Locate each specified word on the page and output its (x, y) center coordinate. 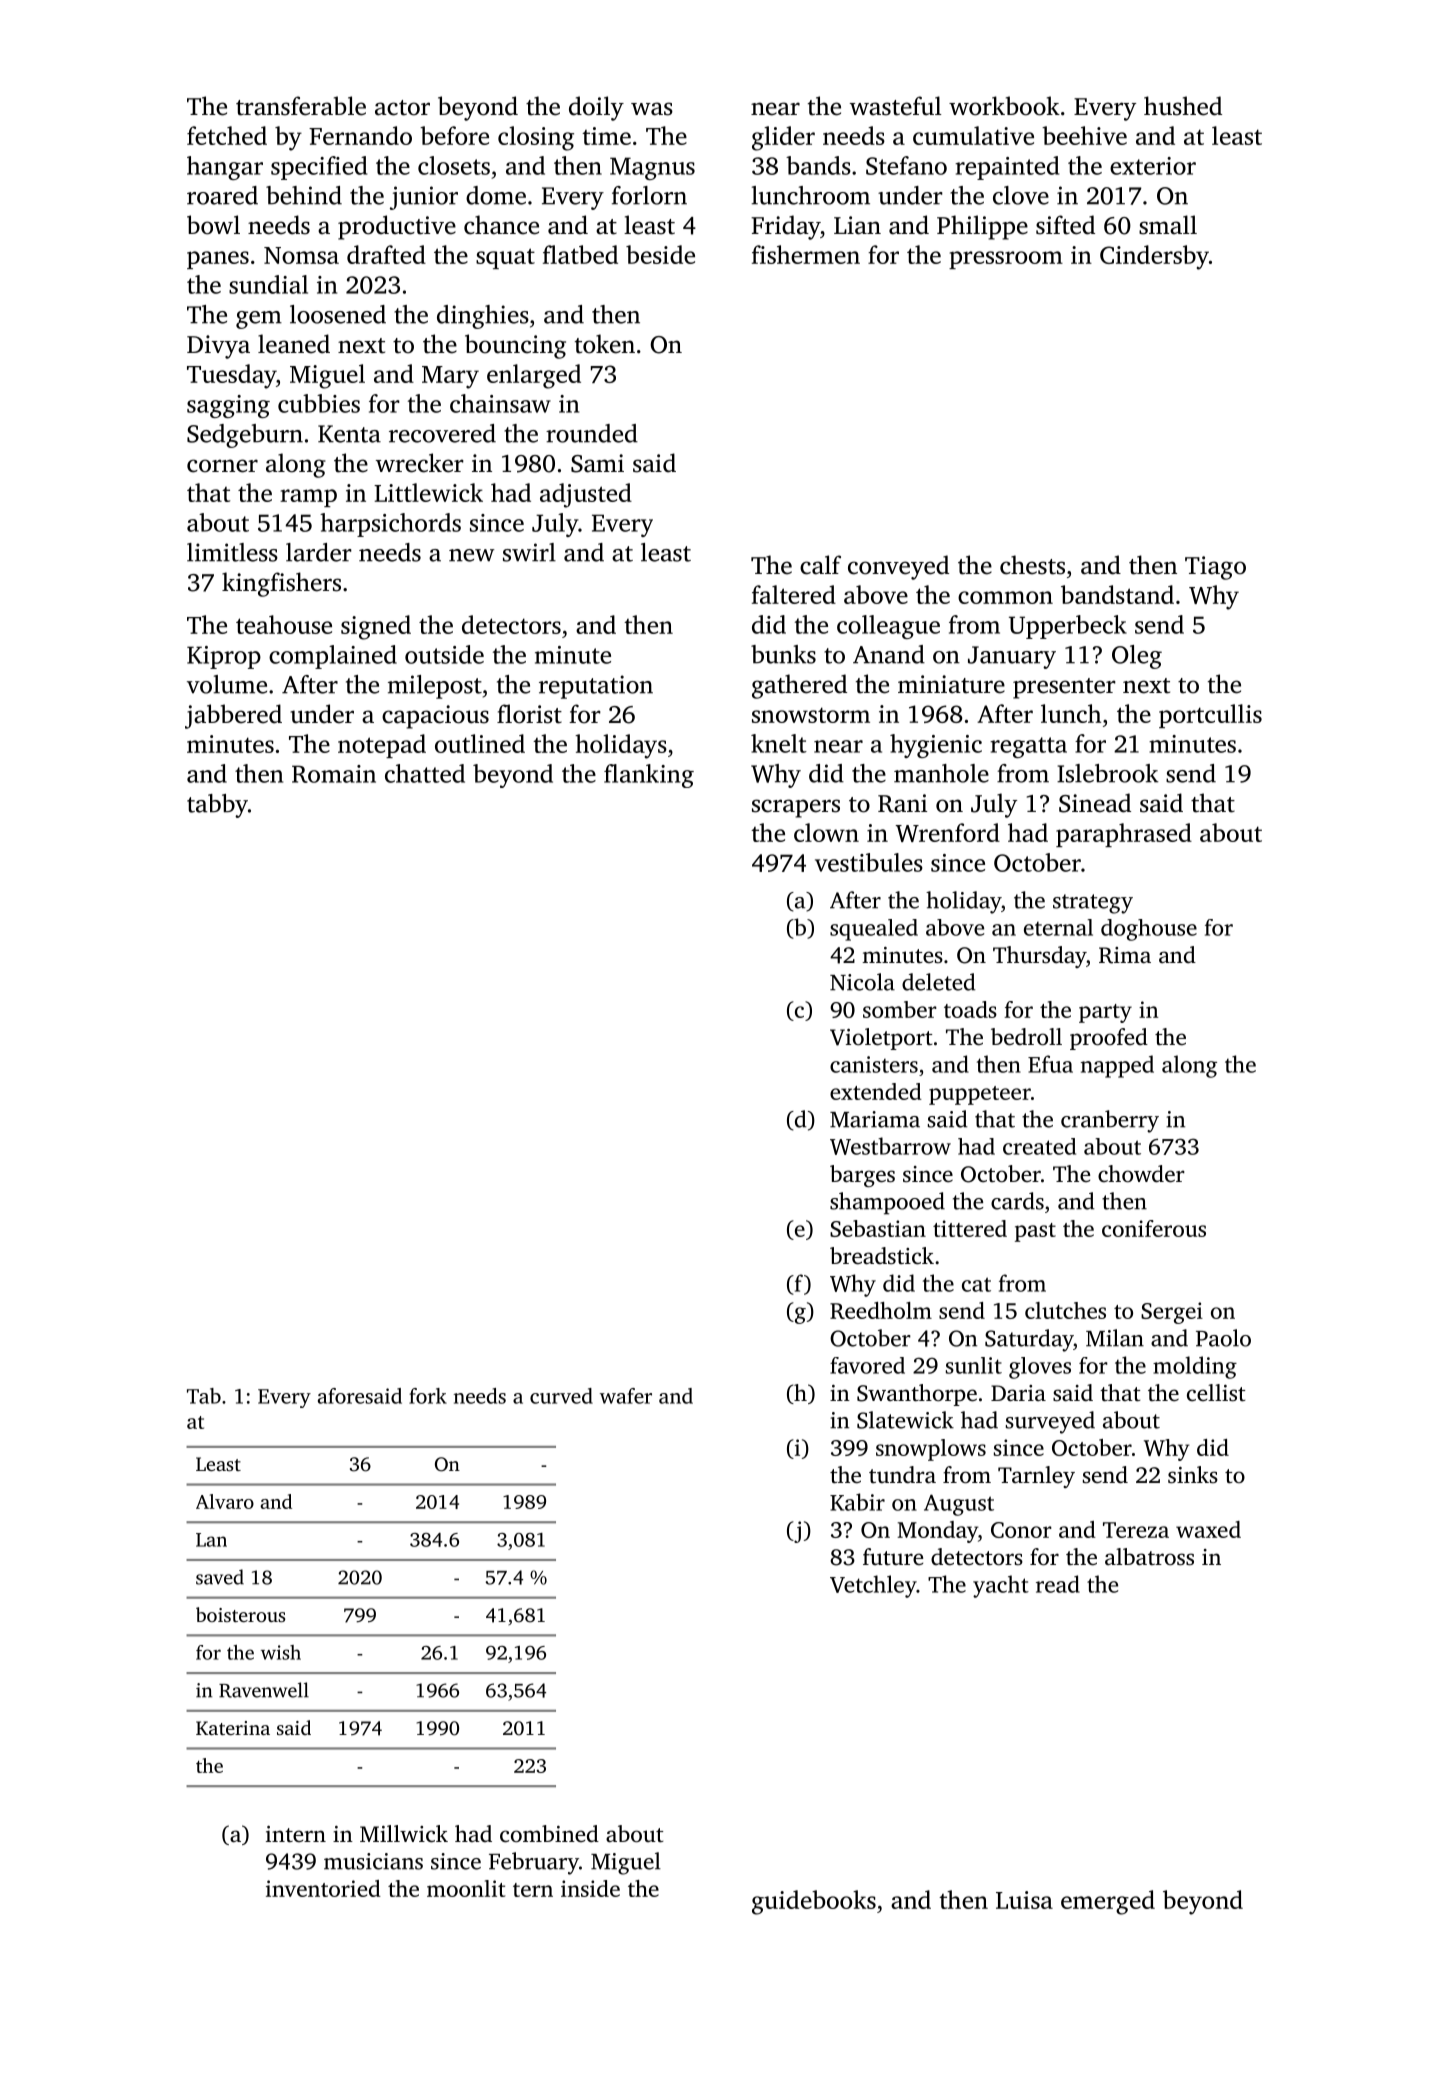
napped (1117, 1066)
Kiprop (224, 657)
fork (428, 1396)
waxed (1208, 1529)
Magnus (652, 168)
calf (820, 565)
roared (222, 195)
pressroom (1006, 260)
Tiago (1215, 568)
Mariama (875, 1119)
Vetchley (873, 1586)
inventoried (323, 1888)
